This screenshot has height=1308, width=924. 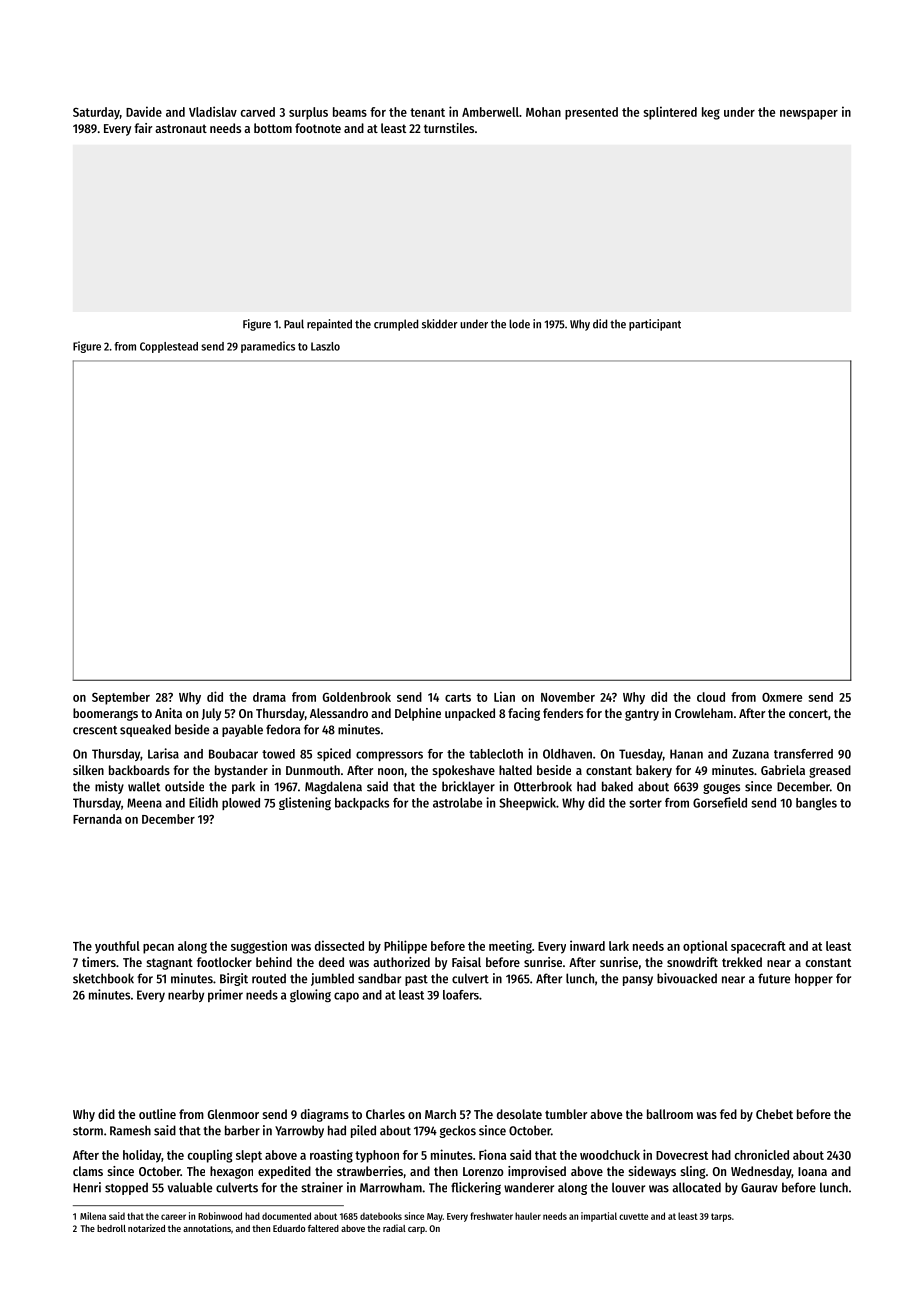 What do you see at coordinates (379, 978) in the screenshot?
I see `sandbar` at bounding box center [379, 978].
